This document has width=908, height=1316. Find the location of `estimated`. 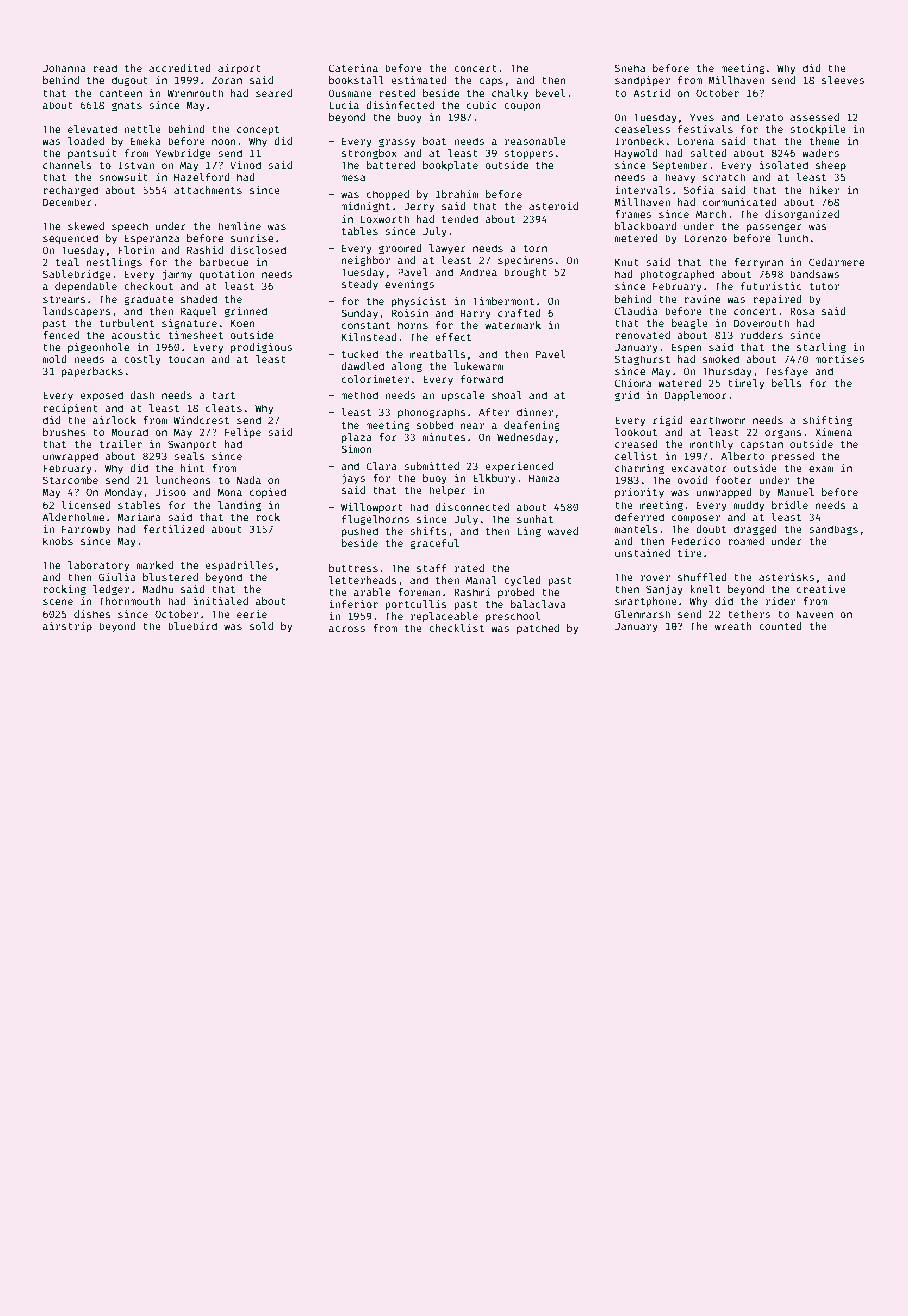

estimated is located at coordinates (419, 80).
